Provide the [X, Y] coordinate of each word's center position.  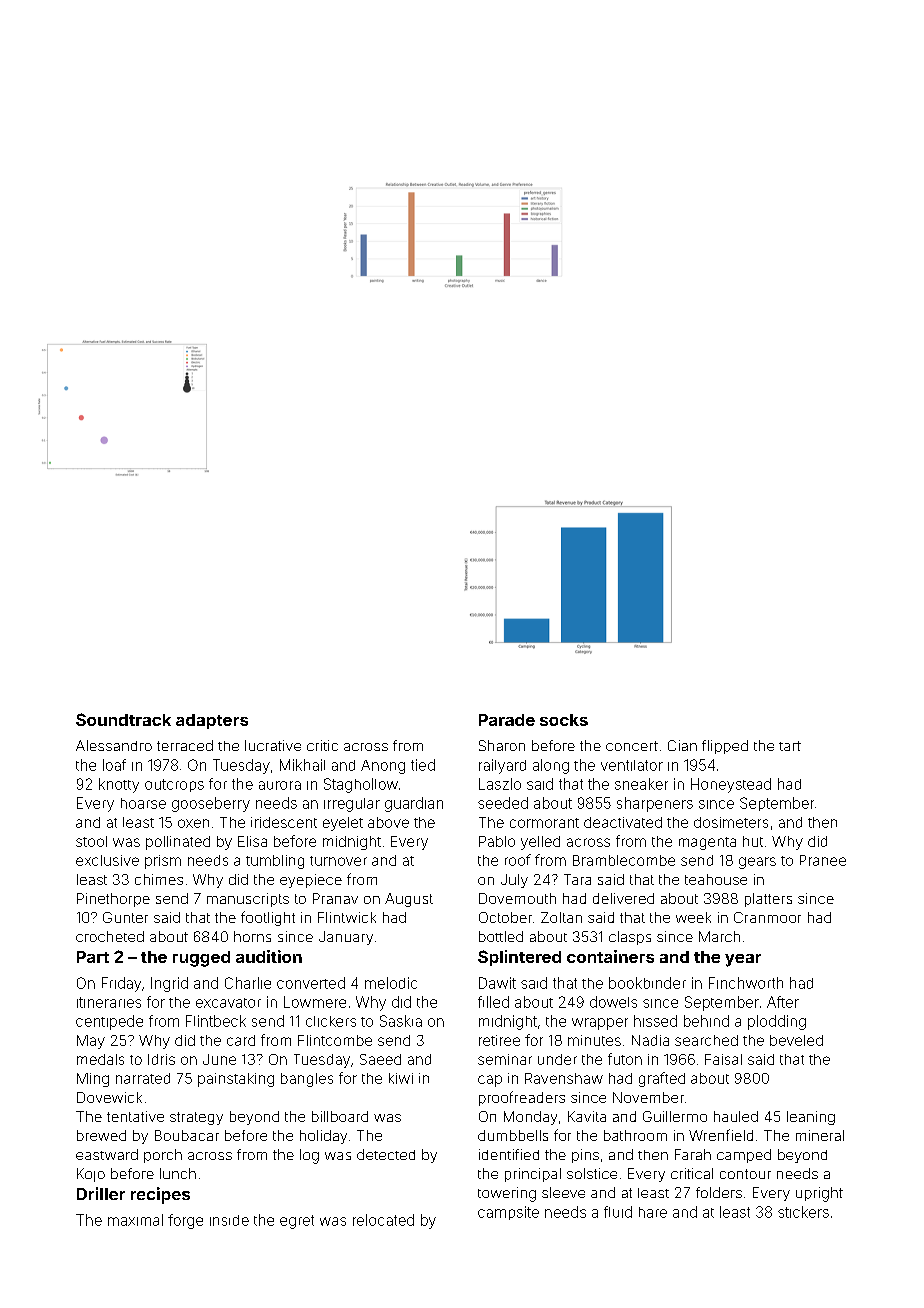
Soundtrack [123, 719]
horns [252, 936]
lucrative [273, 745]
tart [790, 746]
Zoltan [561, 917]
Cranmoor [767, 917]
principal [533, 1175]
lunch [178, 1173]
